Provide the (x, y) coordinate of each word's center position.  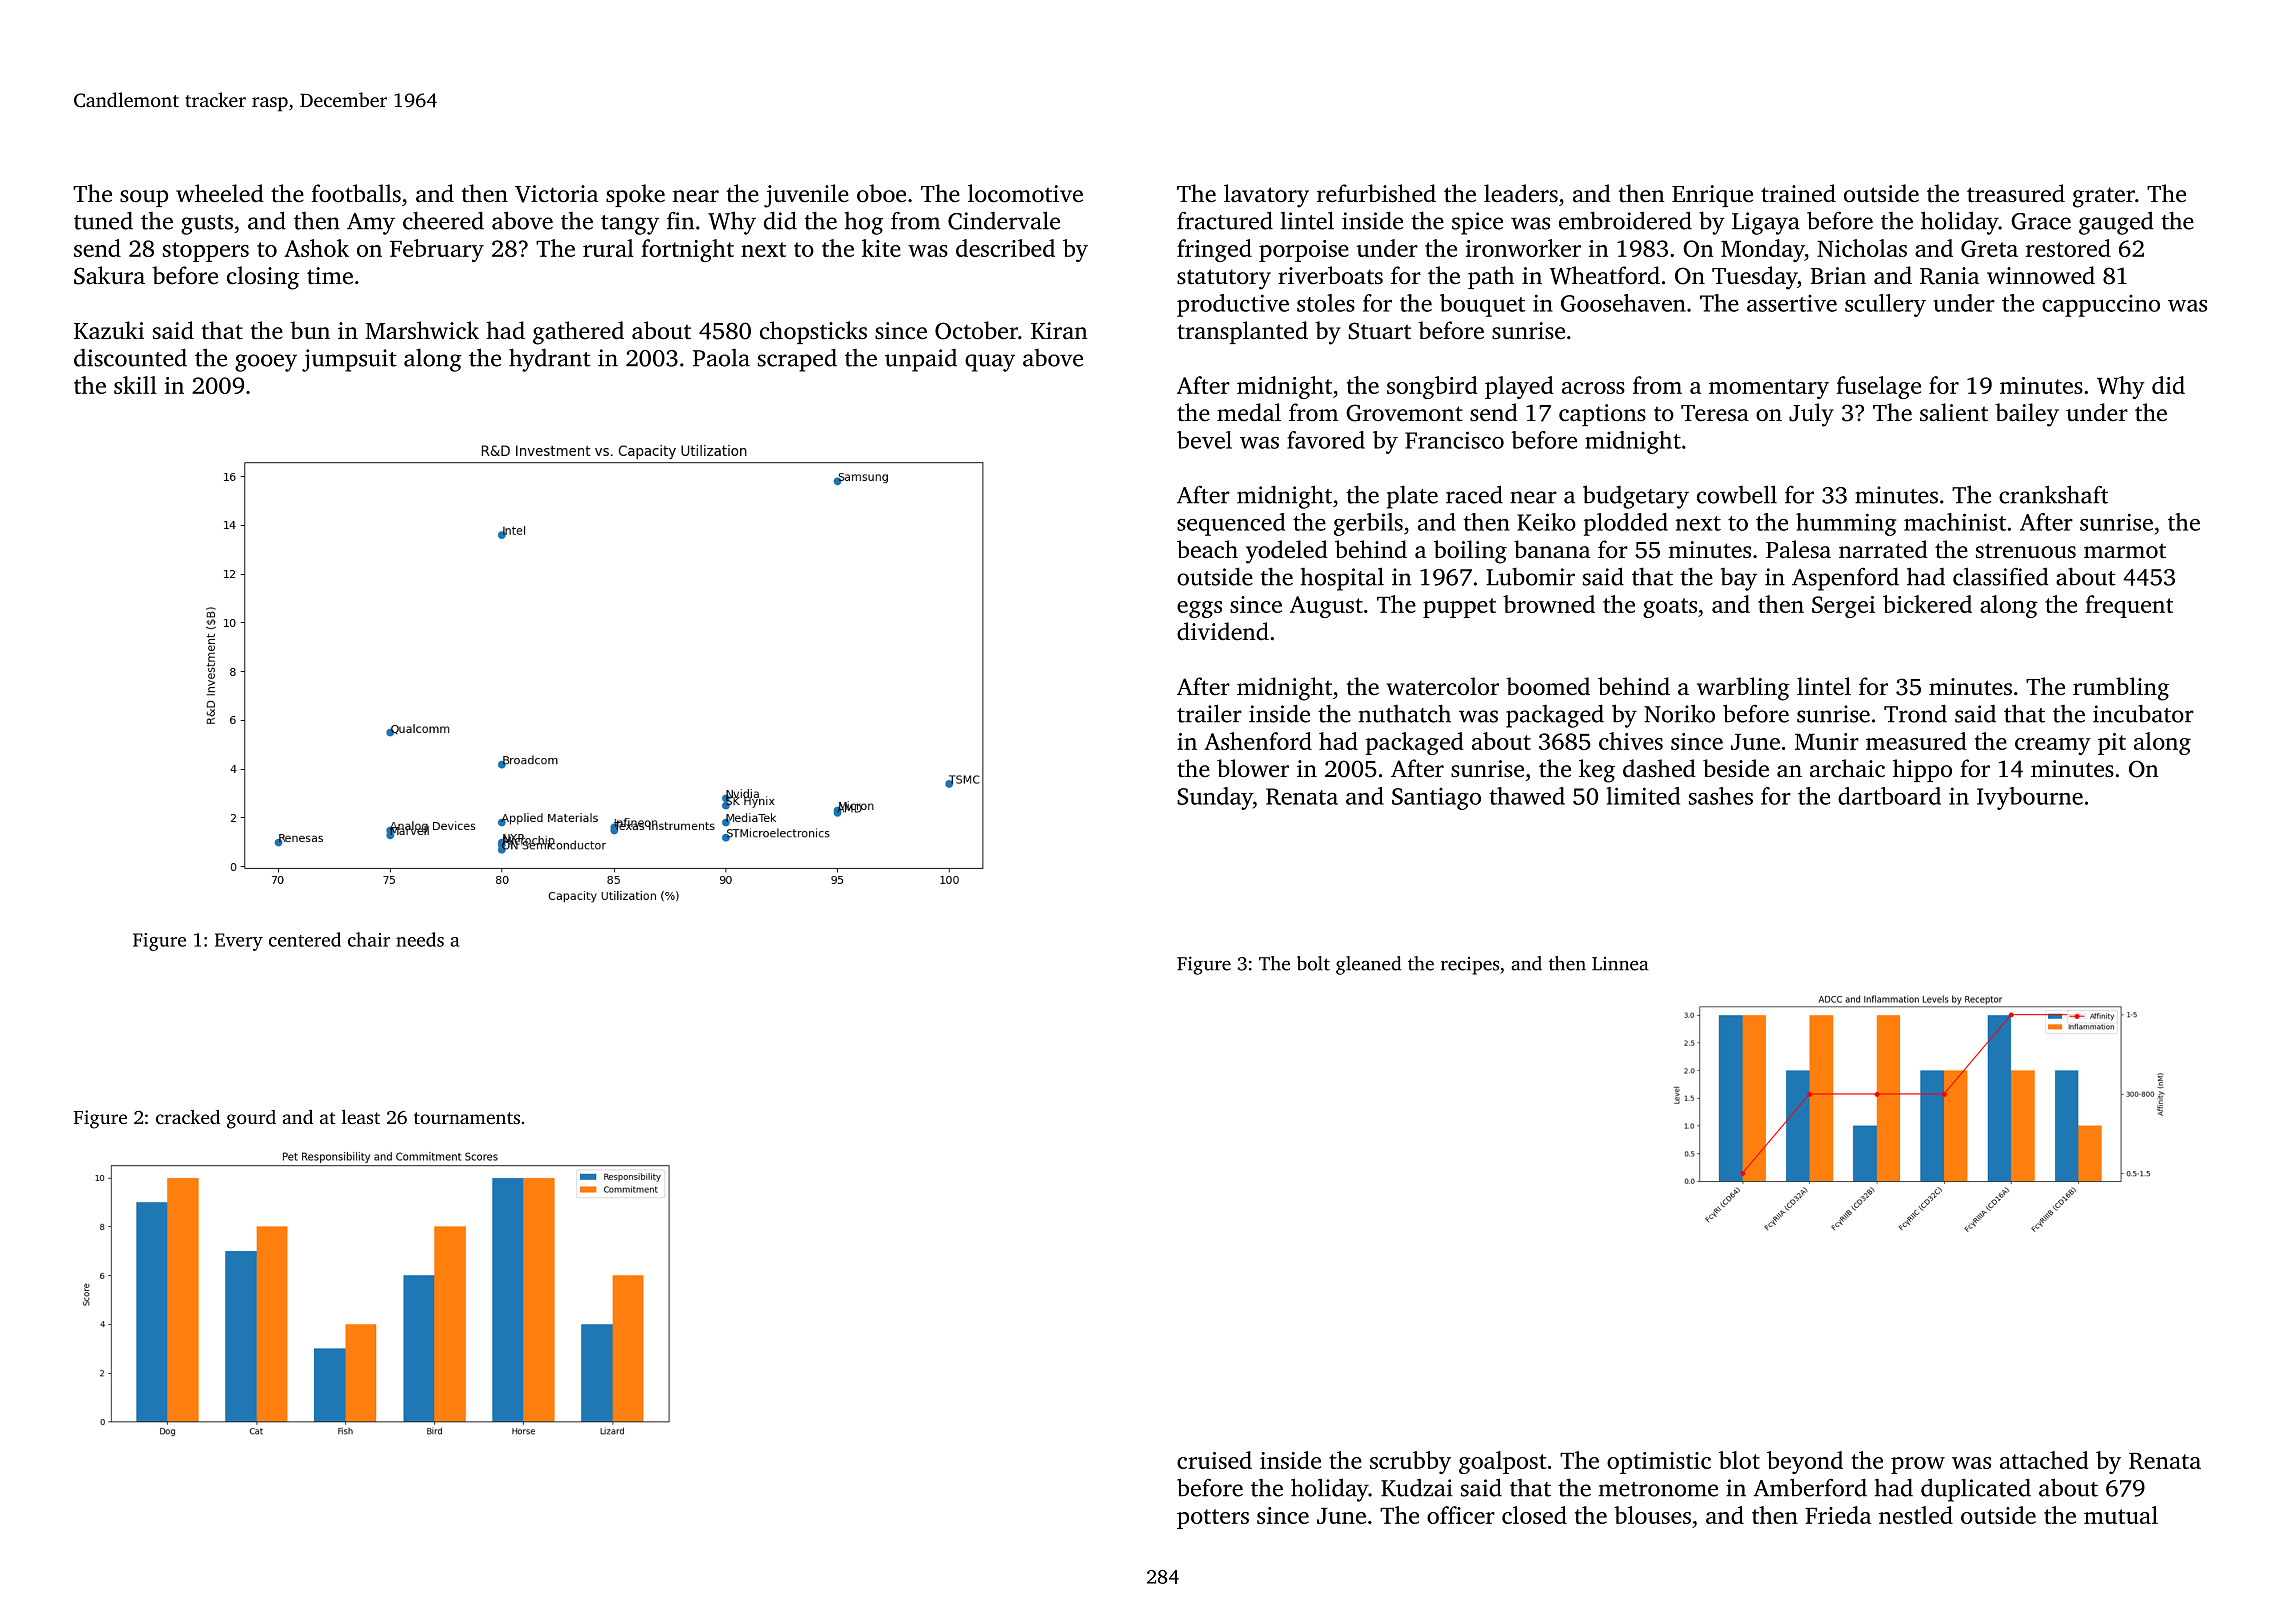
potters (1213, 1519)
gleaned (1368, 965)
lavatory (1266, 196)
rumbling (2121, 689)
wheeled (220, 193)
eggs (1199, 609)
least (361, 1117)
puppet (1459, 608)
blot (1739, 1460)
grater (2104, 197)
